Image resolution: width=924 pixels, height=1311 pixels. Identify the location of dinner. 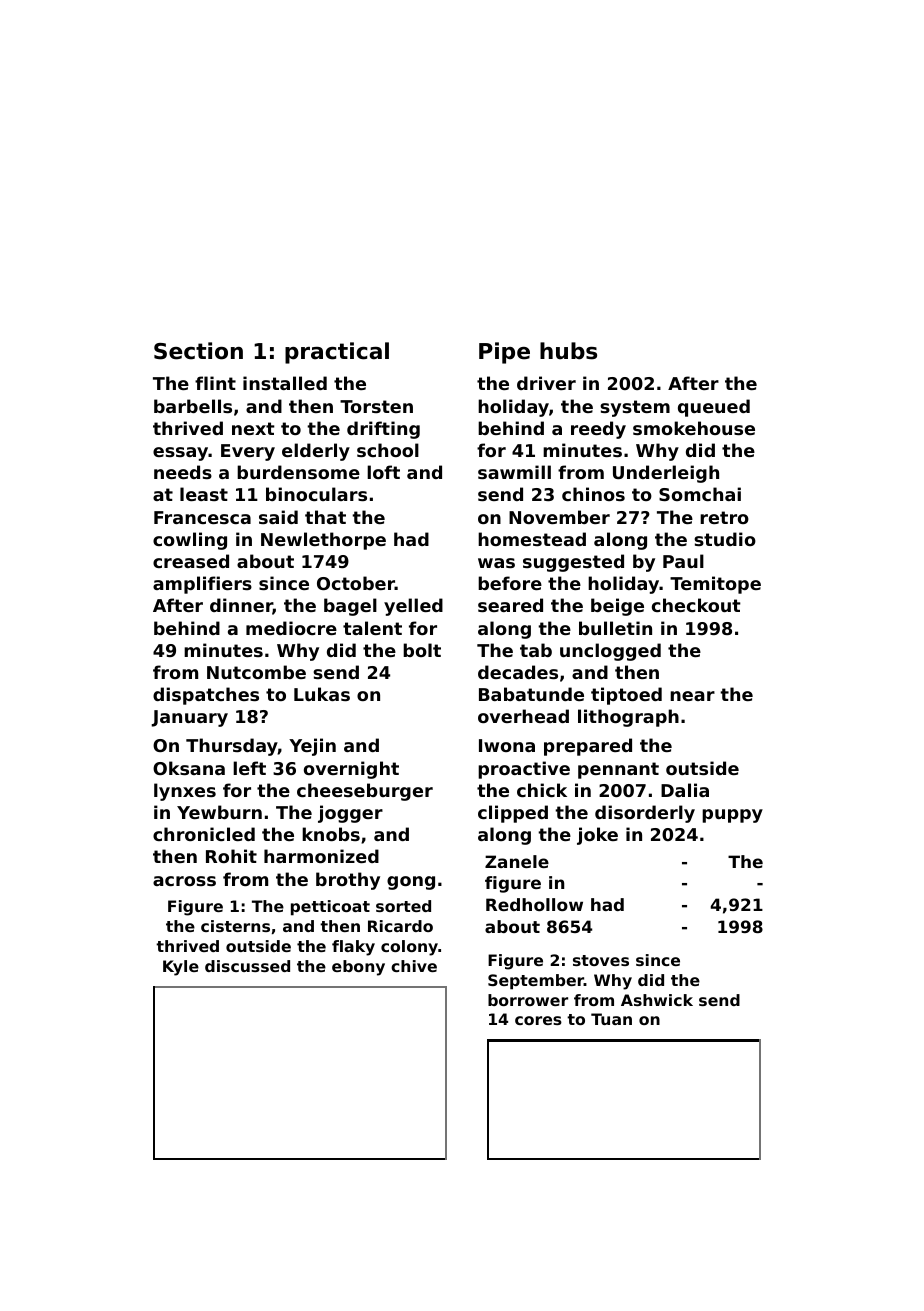
(241, 606).
